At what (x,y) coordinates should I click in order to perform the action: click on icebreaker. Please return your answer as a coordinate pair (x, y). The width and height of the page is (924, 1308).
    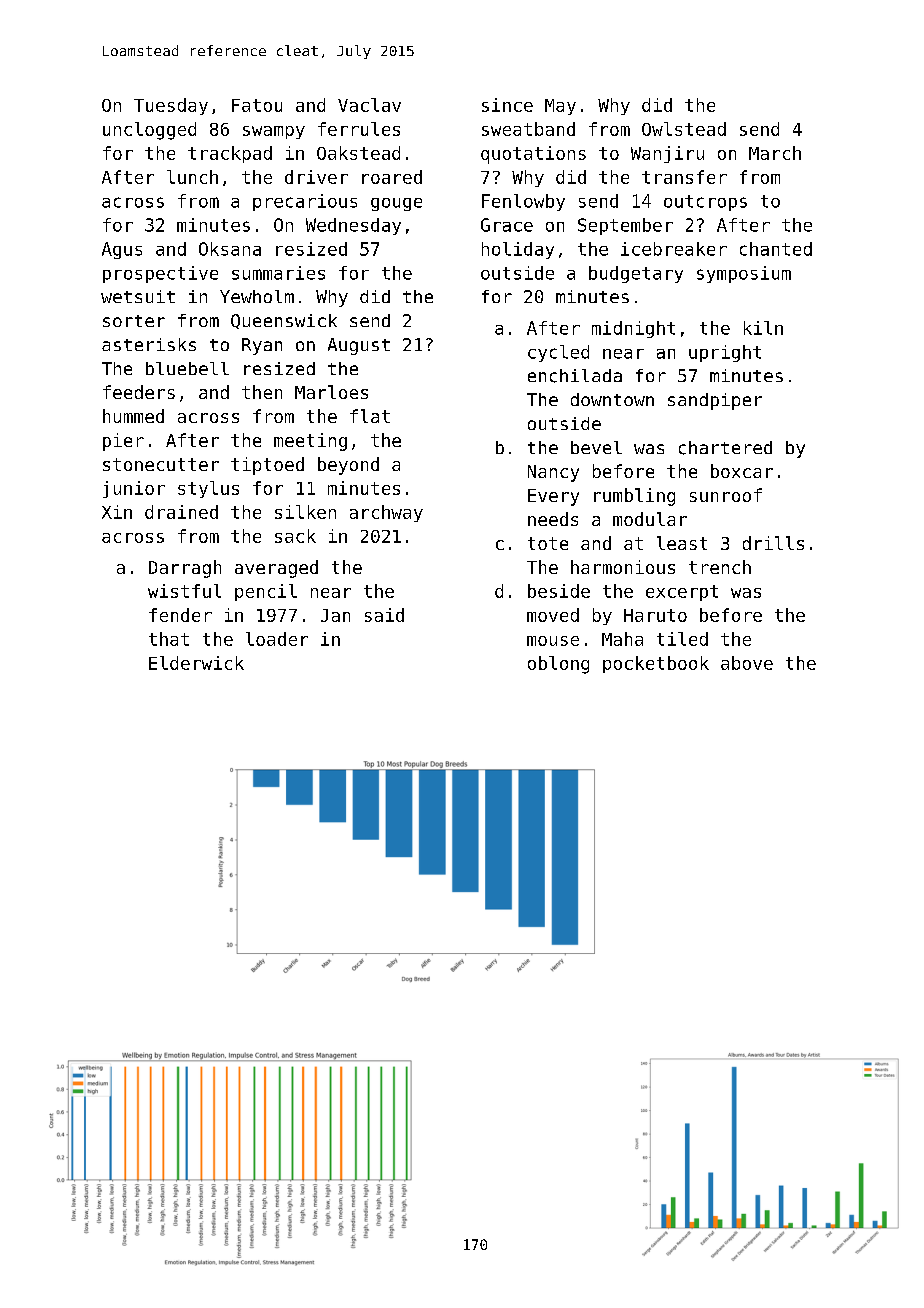
    Looking at the image, I should click on (674, 249).
